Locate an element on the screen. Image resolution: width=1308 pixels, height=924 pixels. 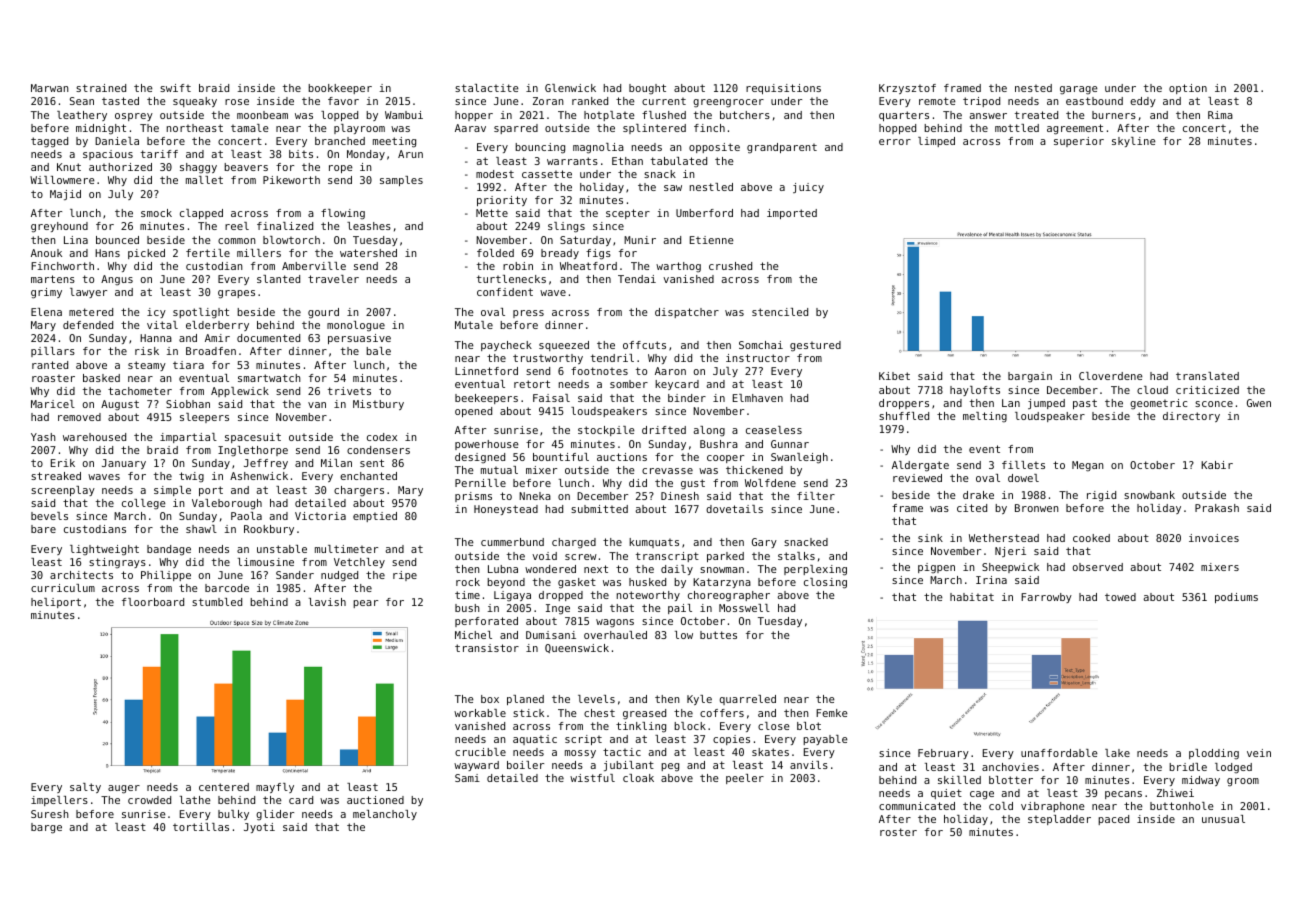
Majid is located at coordinates (65, 195).
